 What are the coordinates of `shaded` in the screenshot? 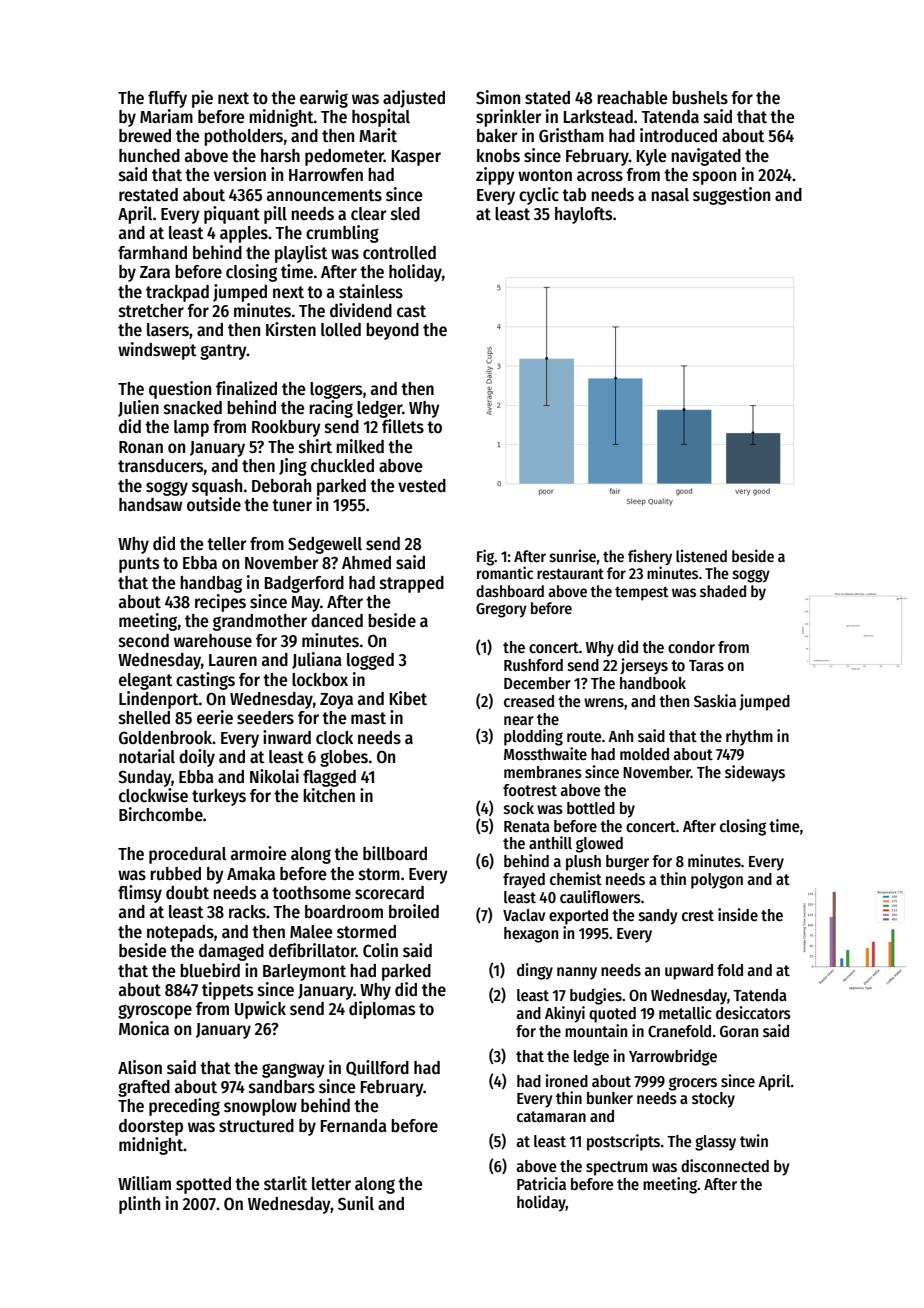 It's located at (723, 591).
